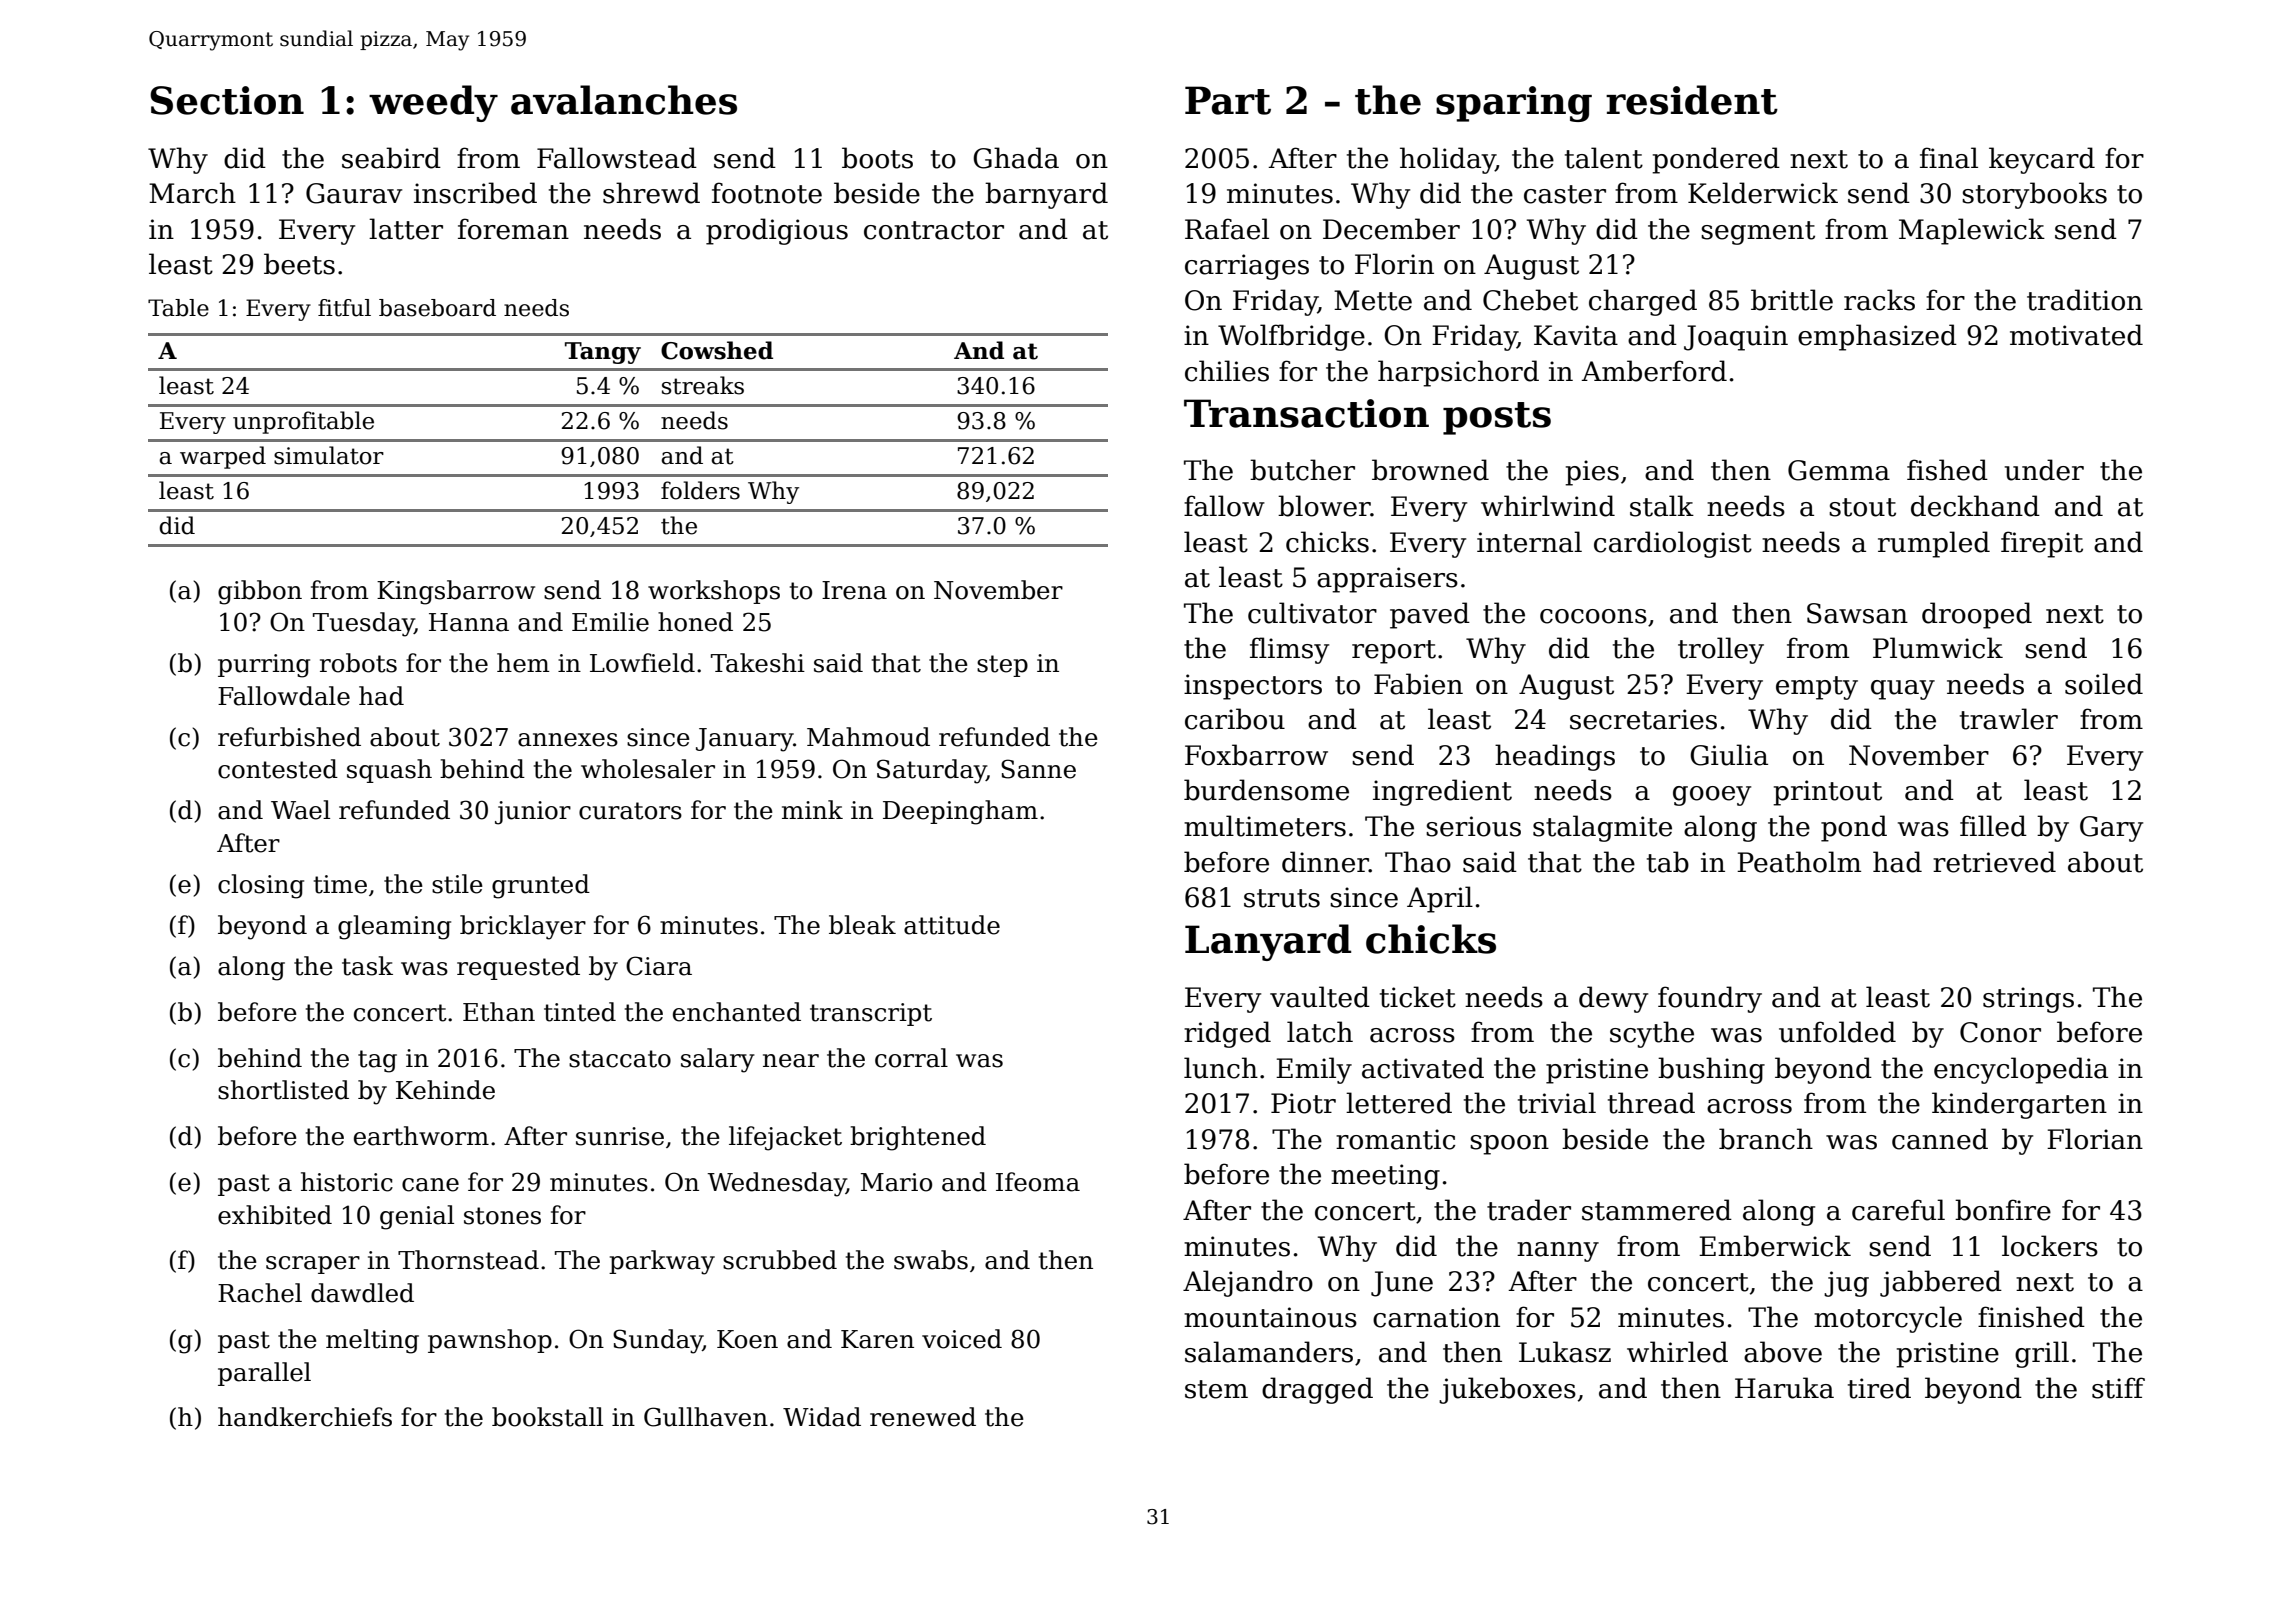 Image resolution: width=2292 pixels, height=1620 pixels. What do you see at coordinates (1977, 615) in the image?
I see `drooped` at bounding box center [1977, 615].
